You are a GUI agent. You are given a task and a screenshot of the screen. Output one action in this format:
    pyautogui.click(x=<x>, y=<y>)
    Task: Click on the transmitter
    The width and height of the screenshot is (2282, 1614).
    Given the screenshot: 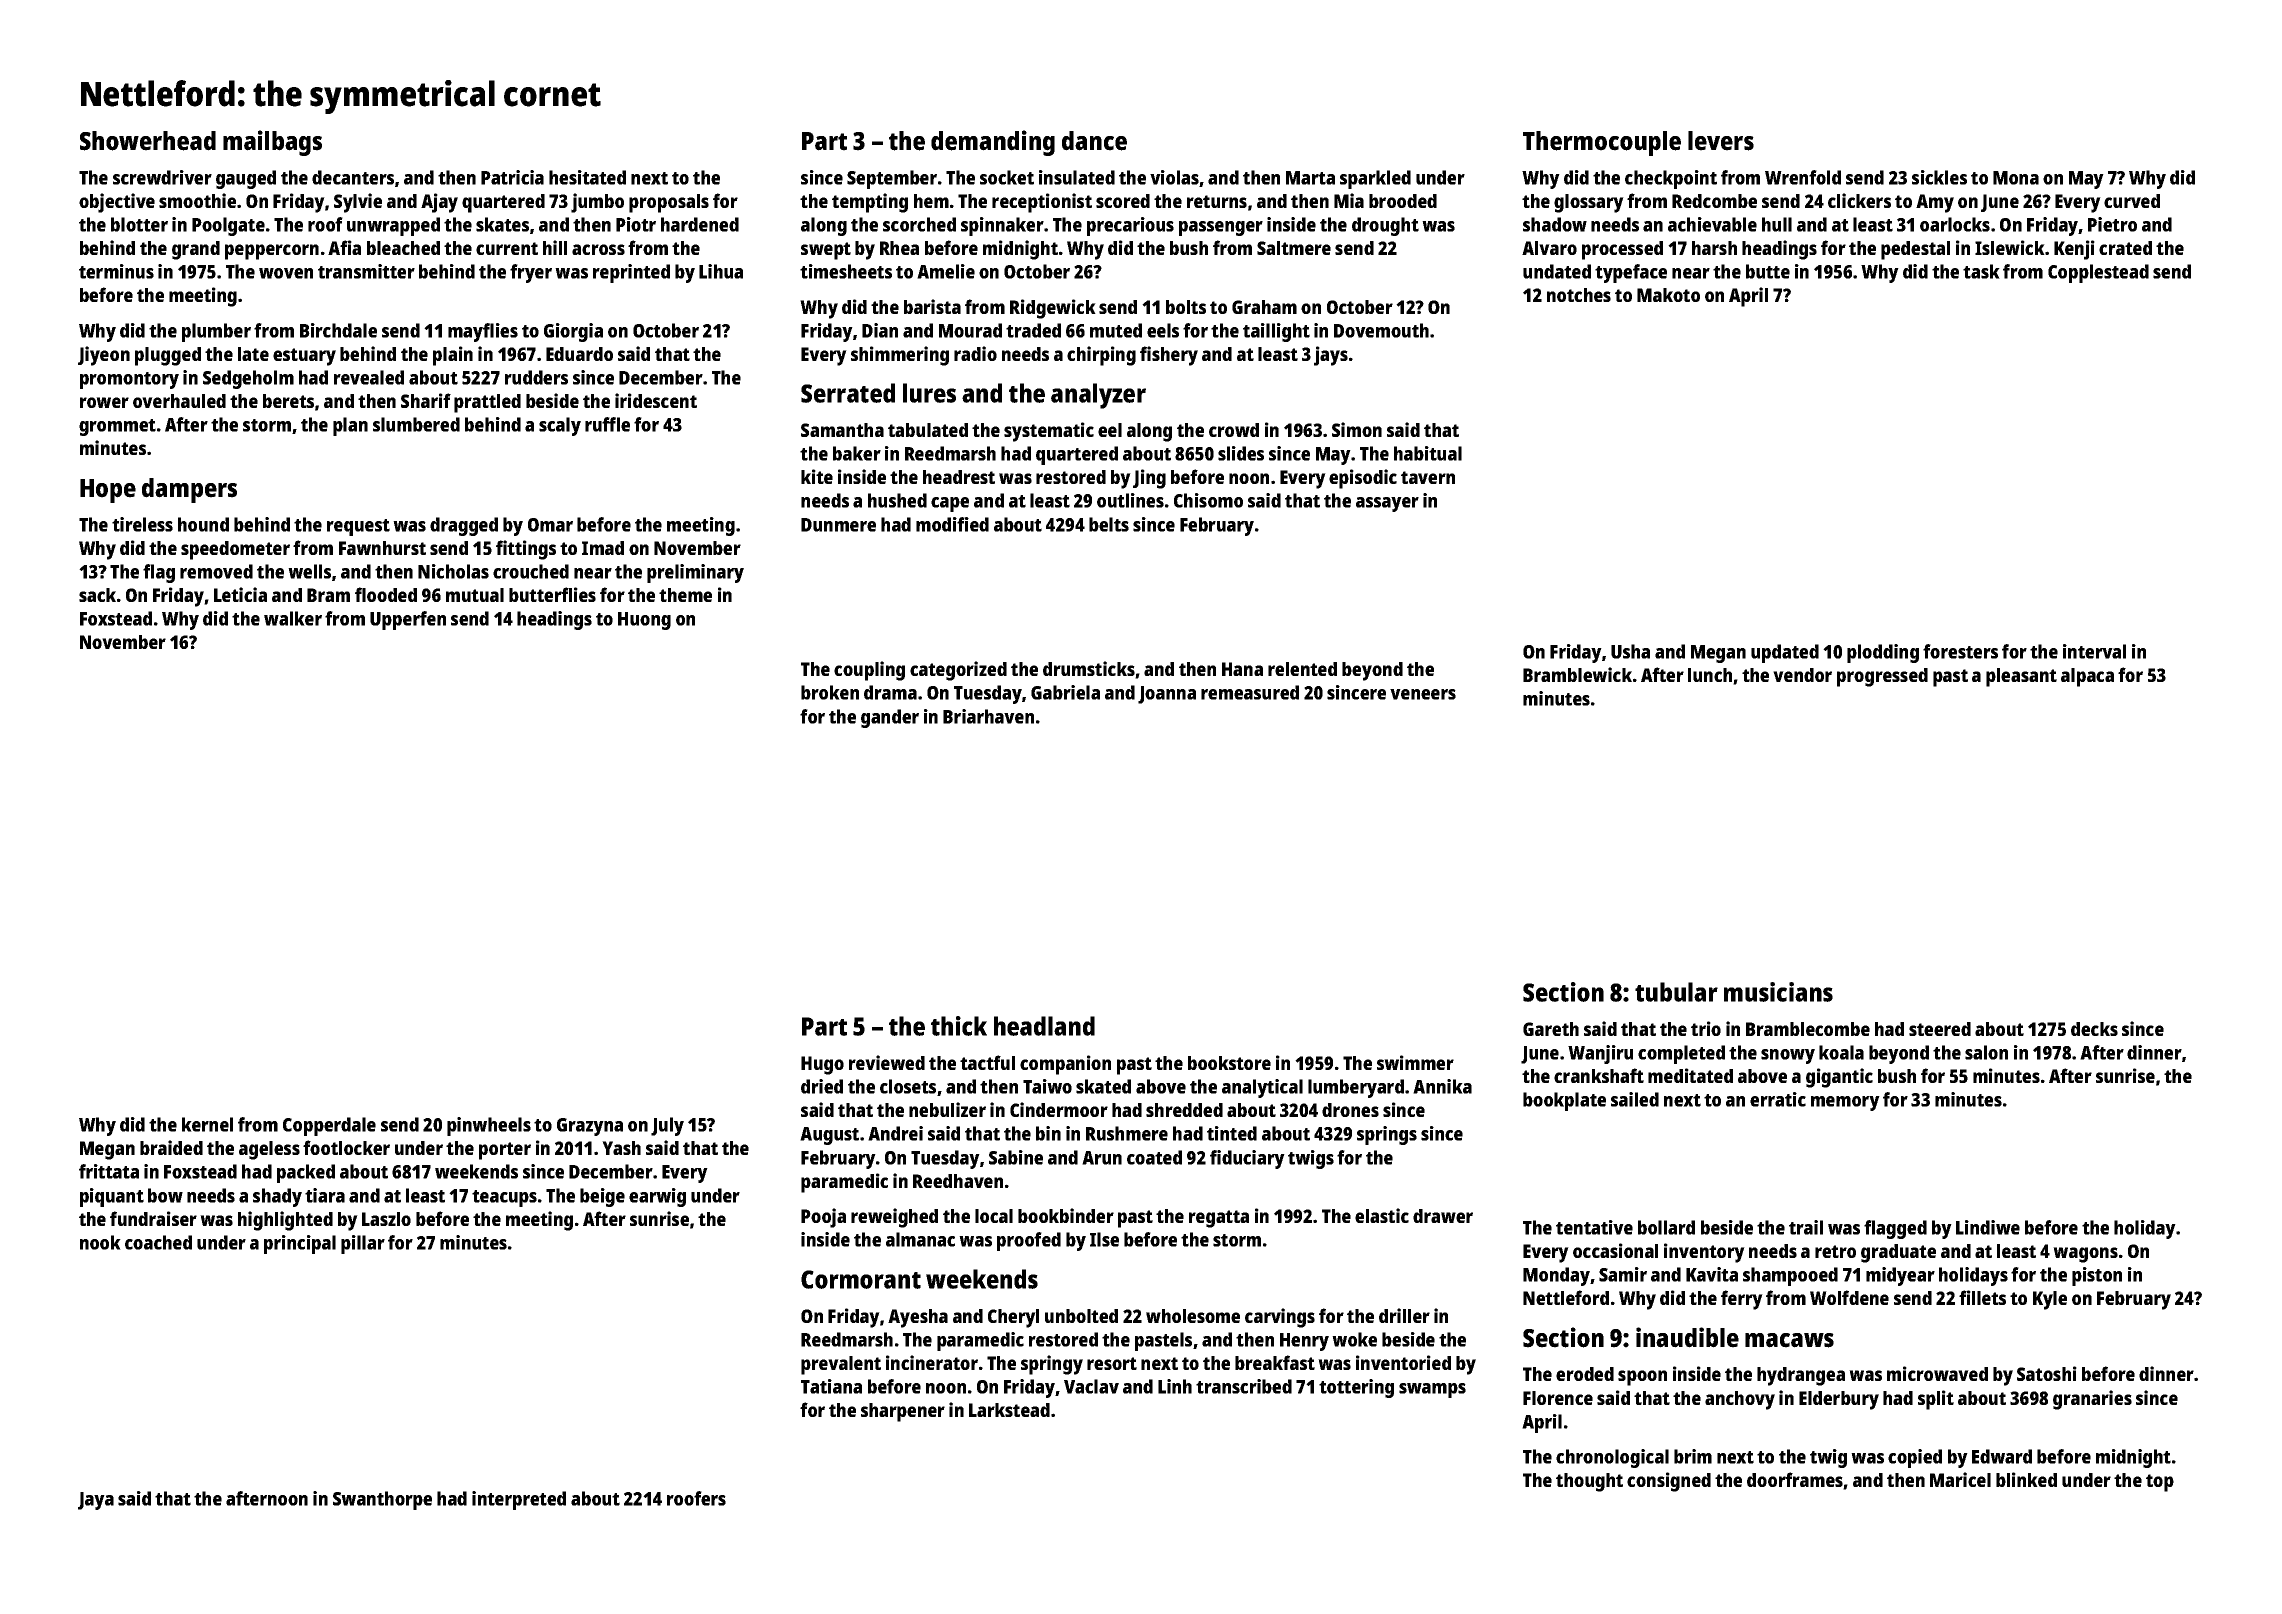 What is the action you would take?
    pyautogui.click(x=366, y=271)
